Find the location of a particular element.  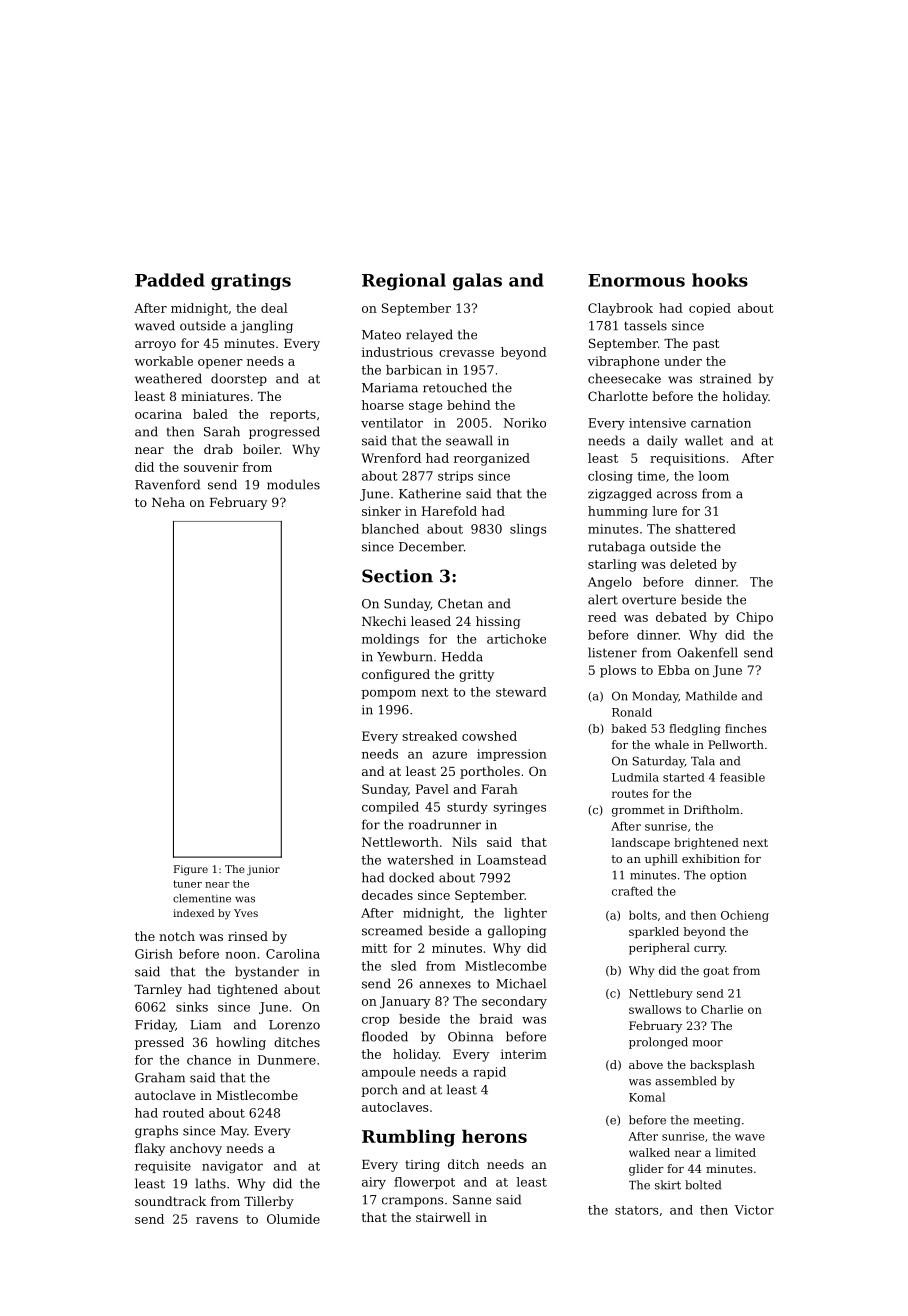

Farah is located at coordinates (499, 789).
